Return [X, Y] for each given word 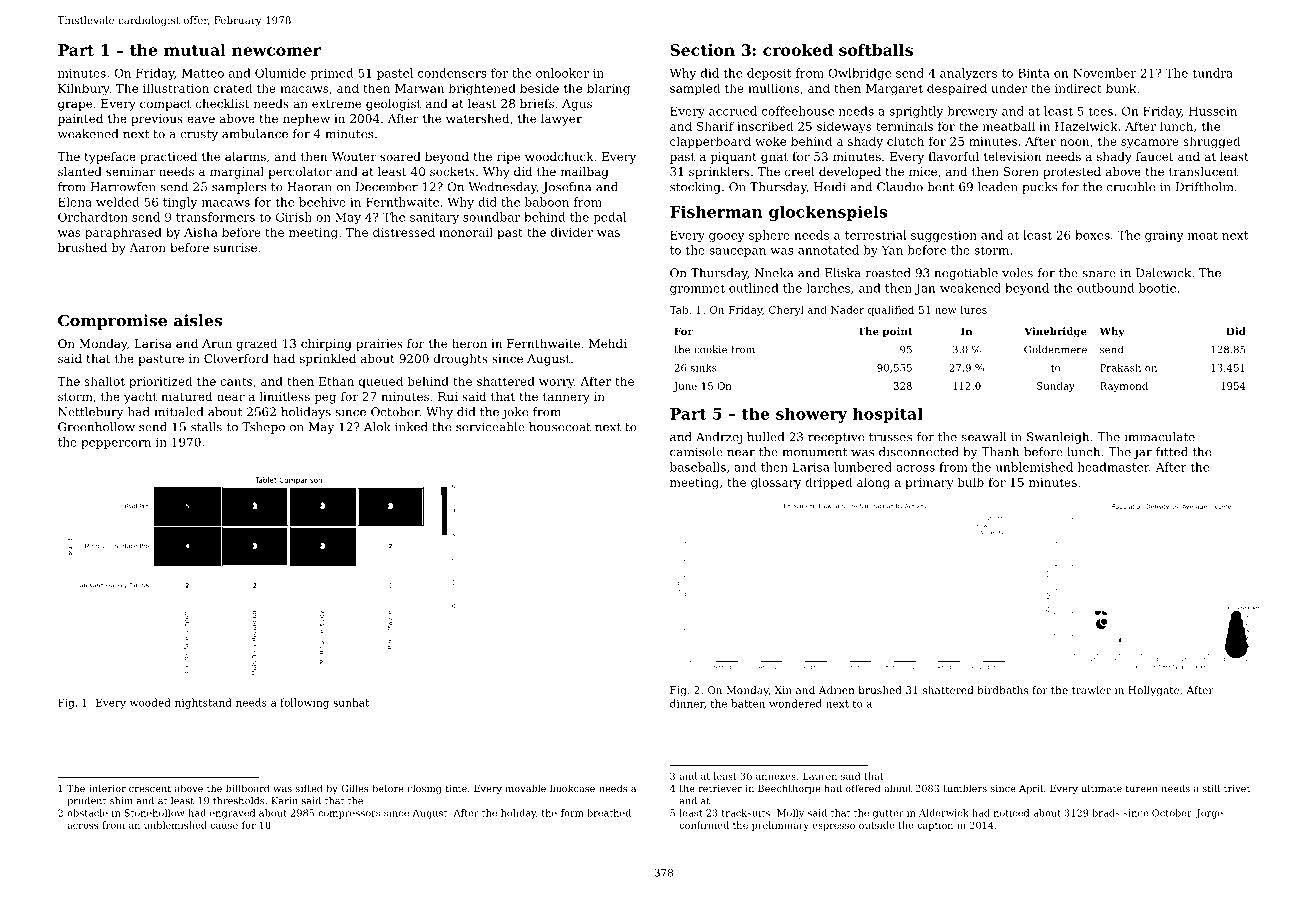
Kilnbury [84, 89]
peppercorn [116, 444]
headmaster [1113, 467]
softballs [876, 50]
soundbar [491, 217]
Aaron [147, 247]
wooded [150, 702]
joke [515, 413]
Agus [577, 105]
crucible [1131, 187]
